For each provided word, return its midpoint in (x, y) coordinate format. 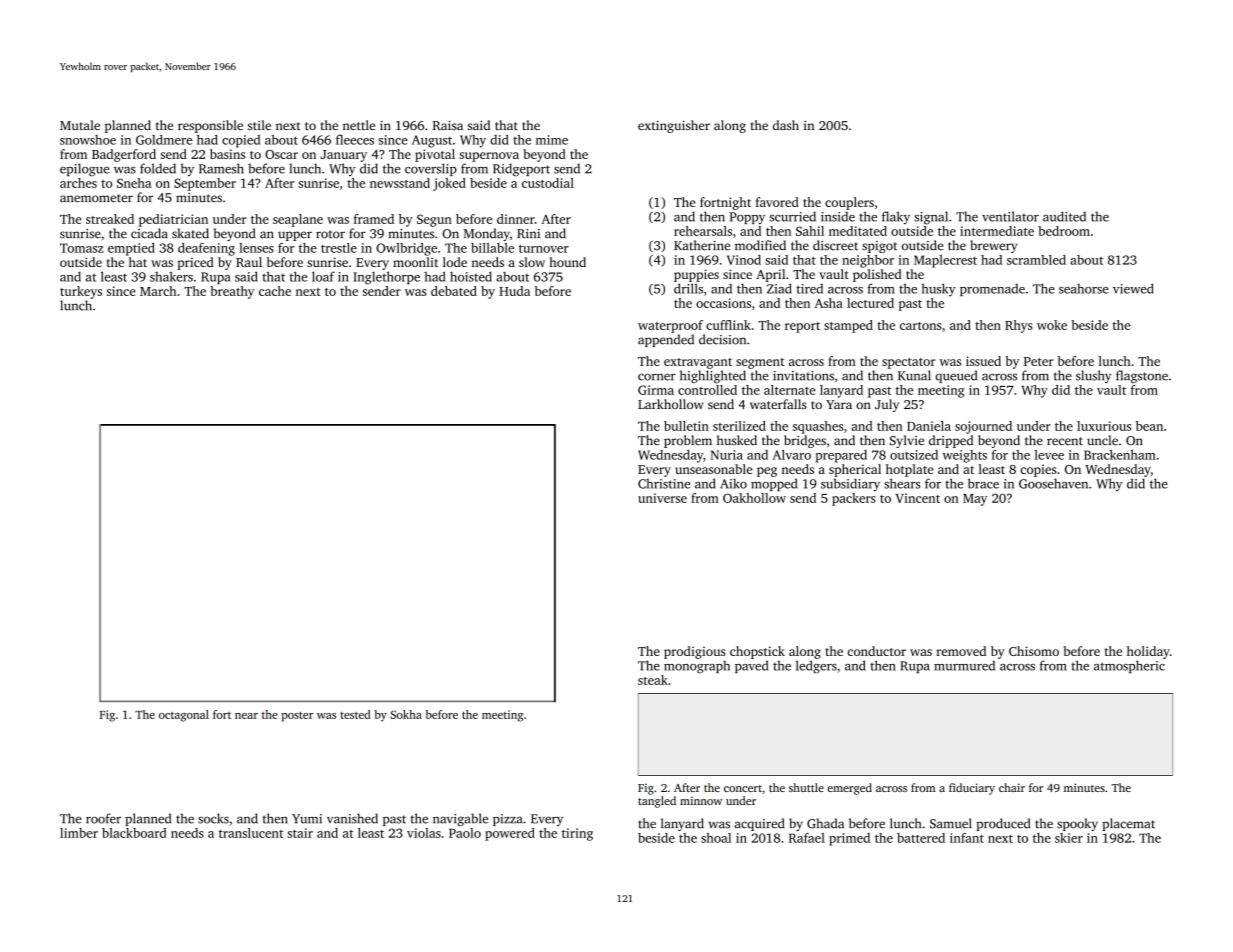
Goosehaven (1053, 483)
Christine (664, 483)
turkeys (81, 292)
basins (227, 154)
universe (662, 498)
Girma (656, 390)
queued (956, 376)
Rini (528, 234)
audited (1064, 216)
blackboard (134, 833)
